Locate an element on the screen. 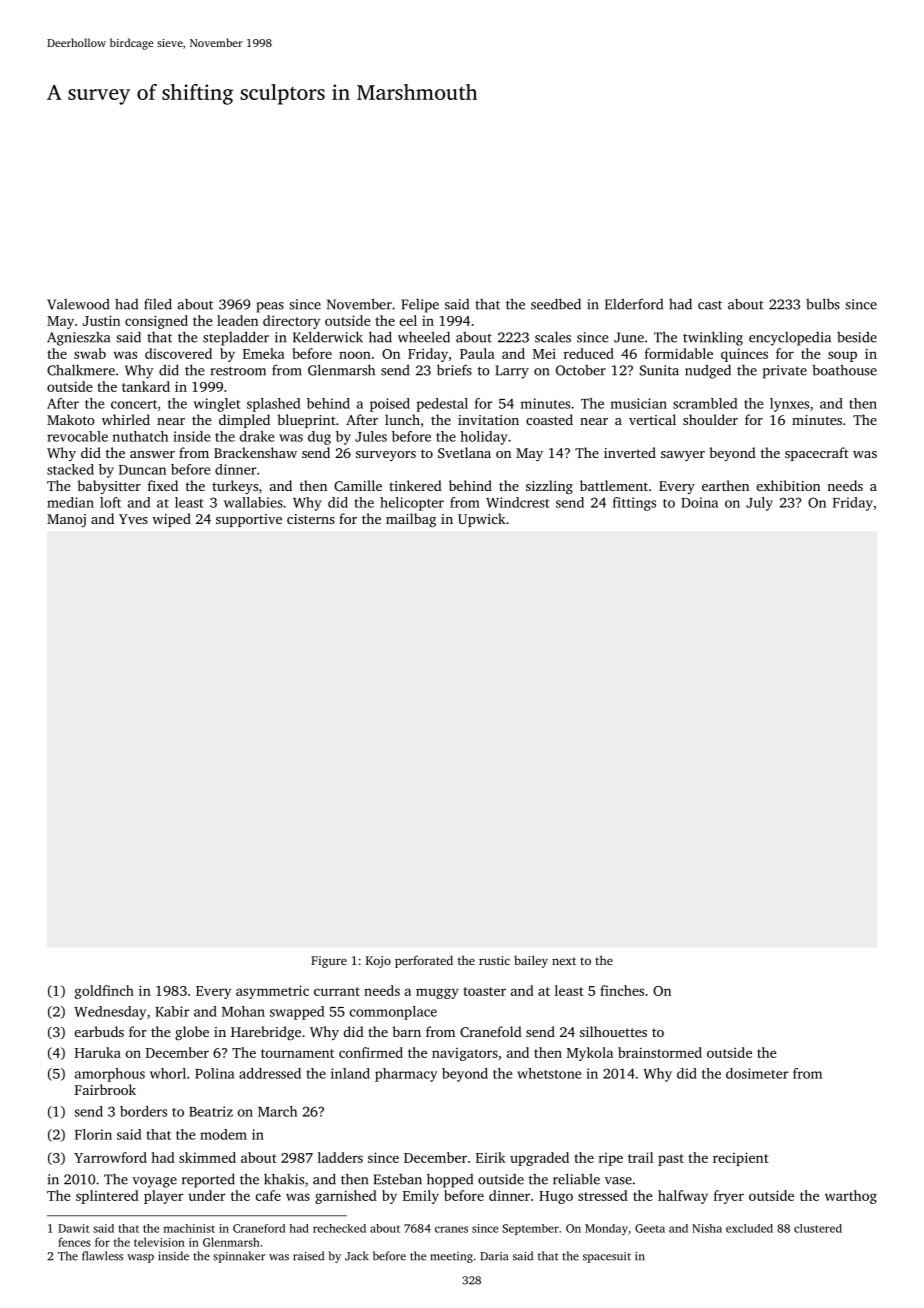 Image resolution: width=924 pixels, height=1308 pixels. seedbed is located at coordinates (556, 304).
